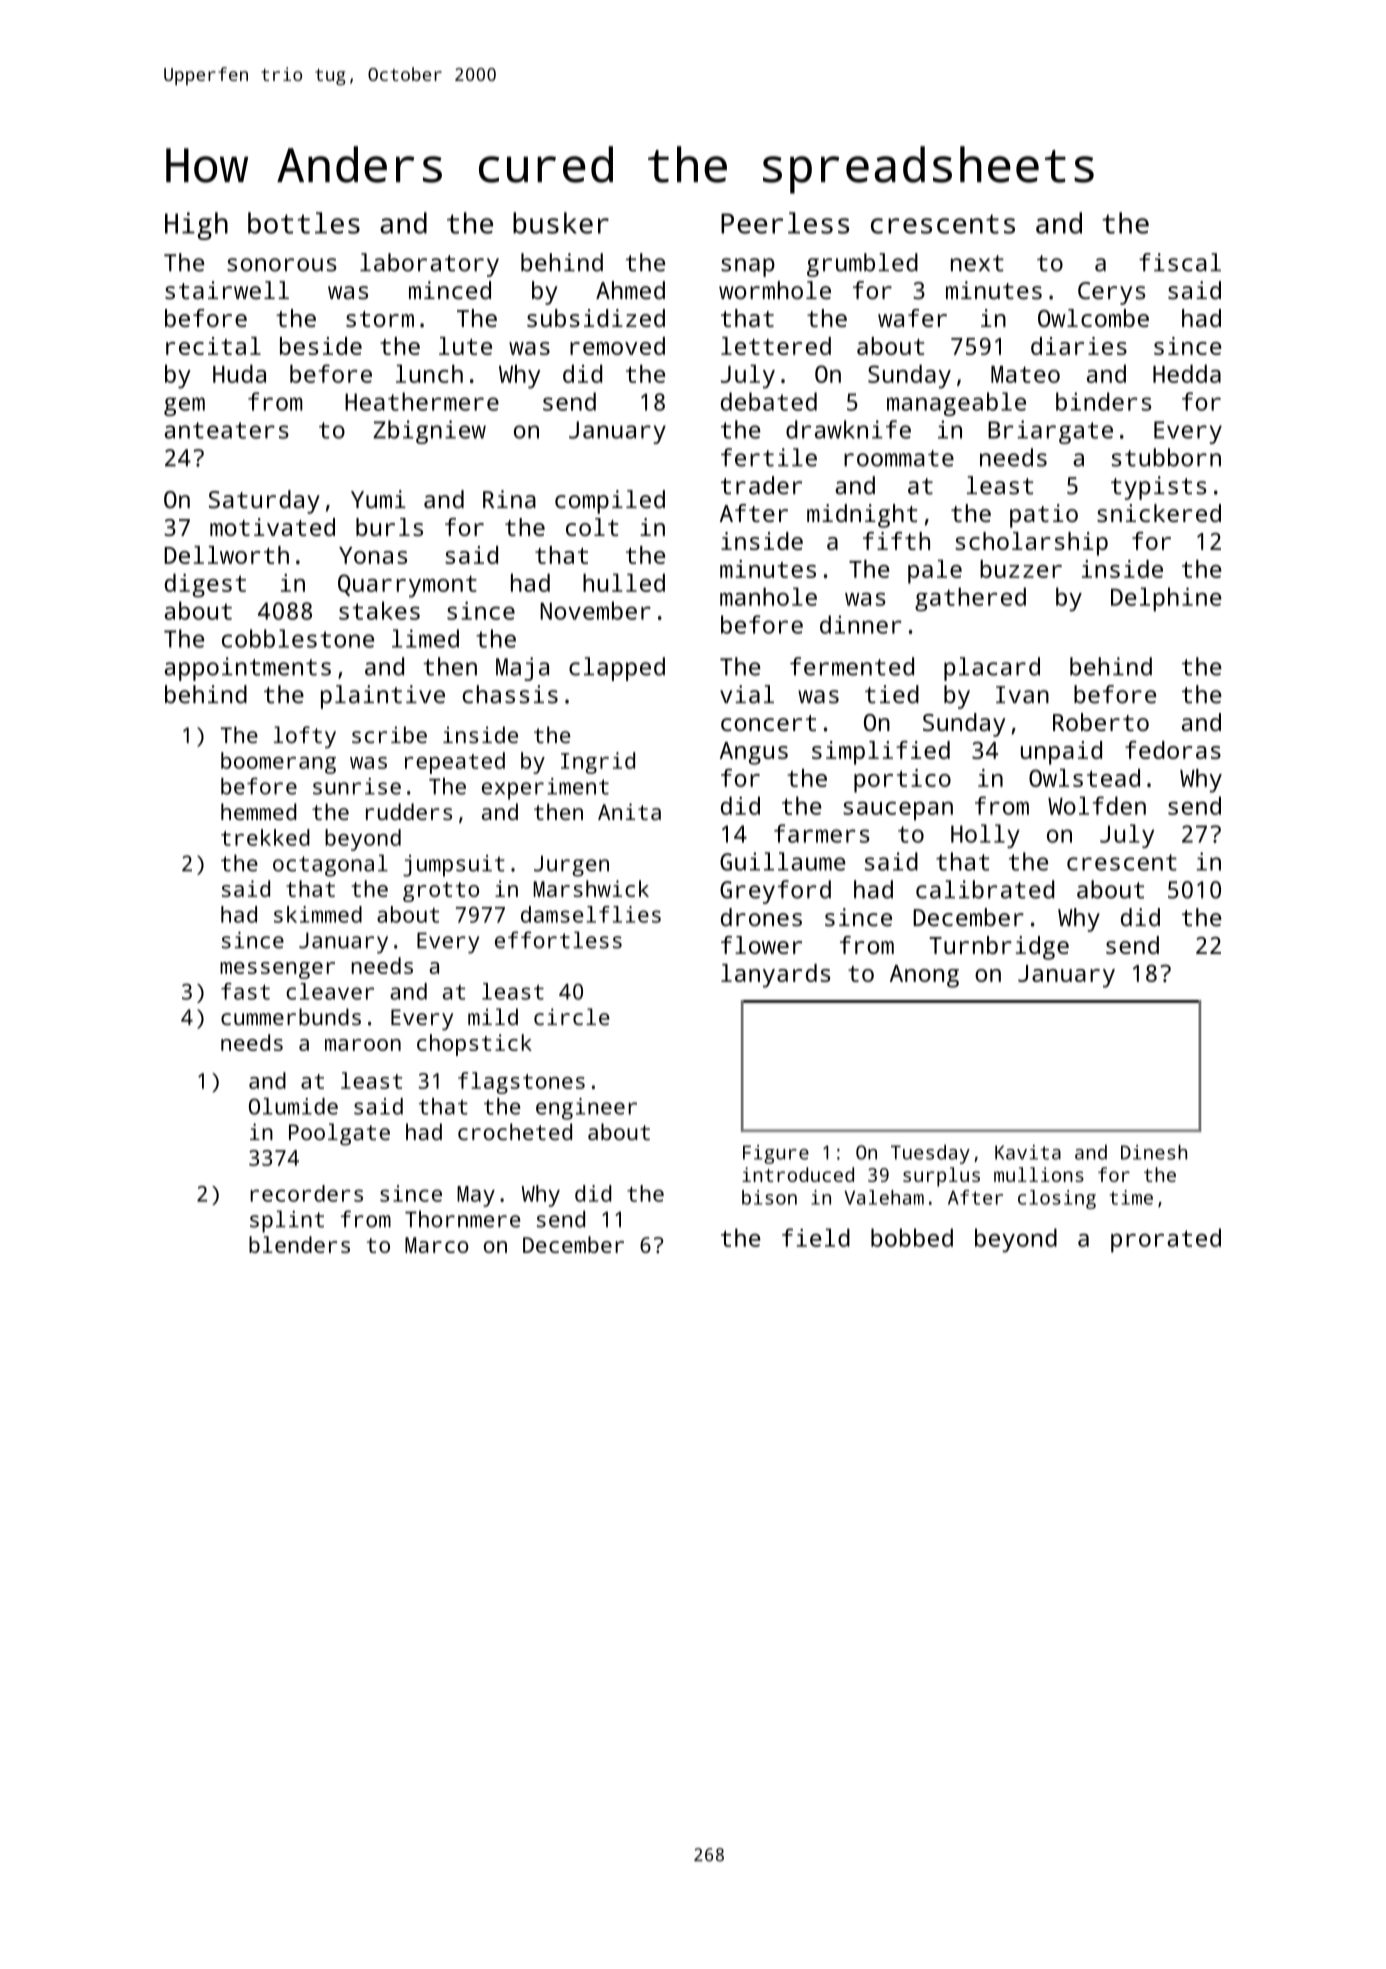 The width and height of the document is (1386, 1969). I want to click on Roberto, so click(1101, 722).
